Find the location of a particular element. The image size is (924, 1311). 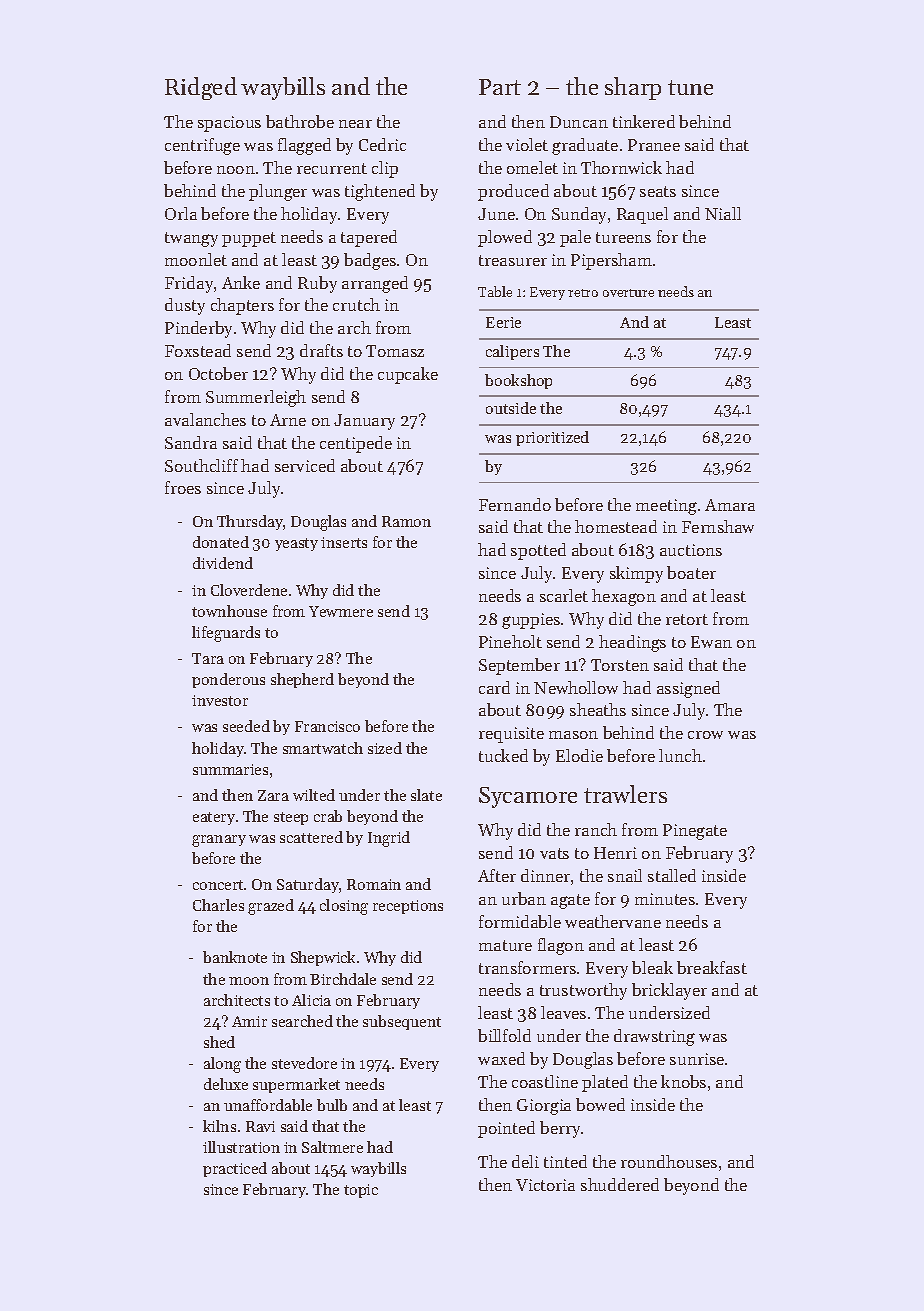

overture is located at coordinates (628, 293).
